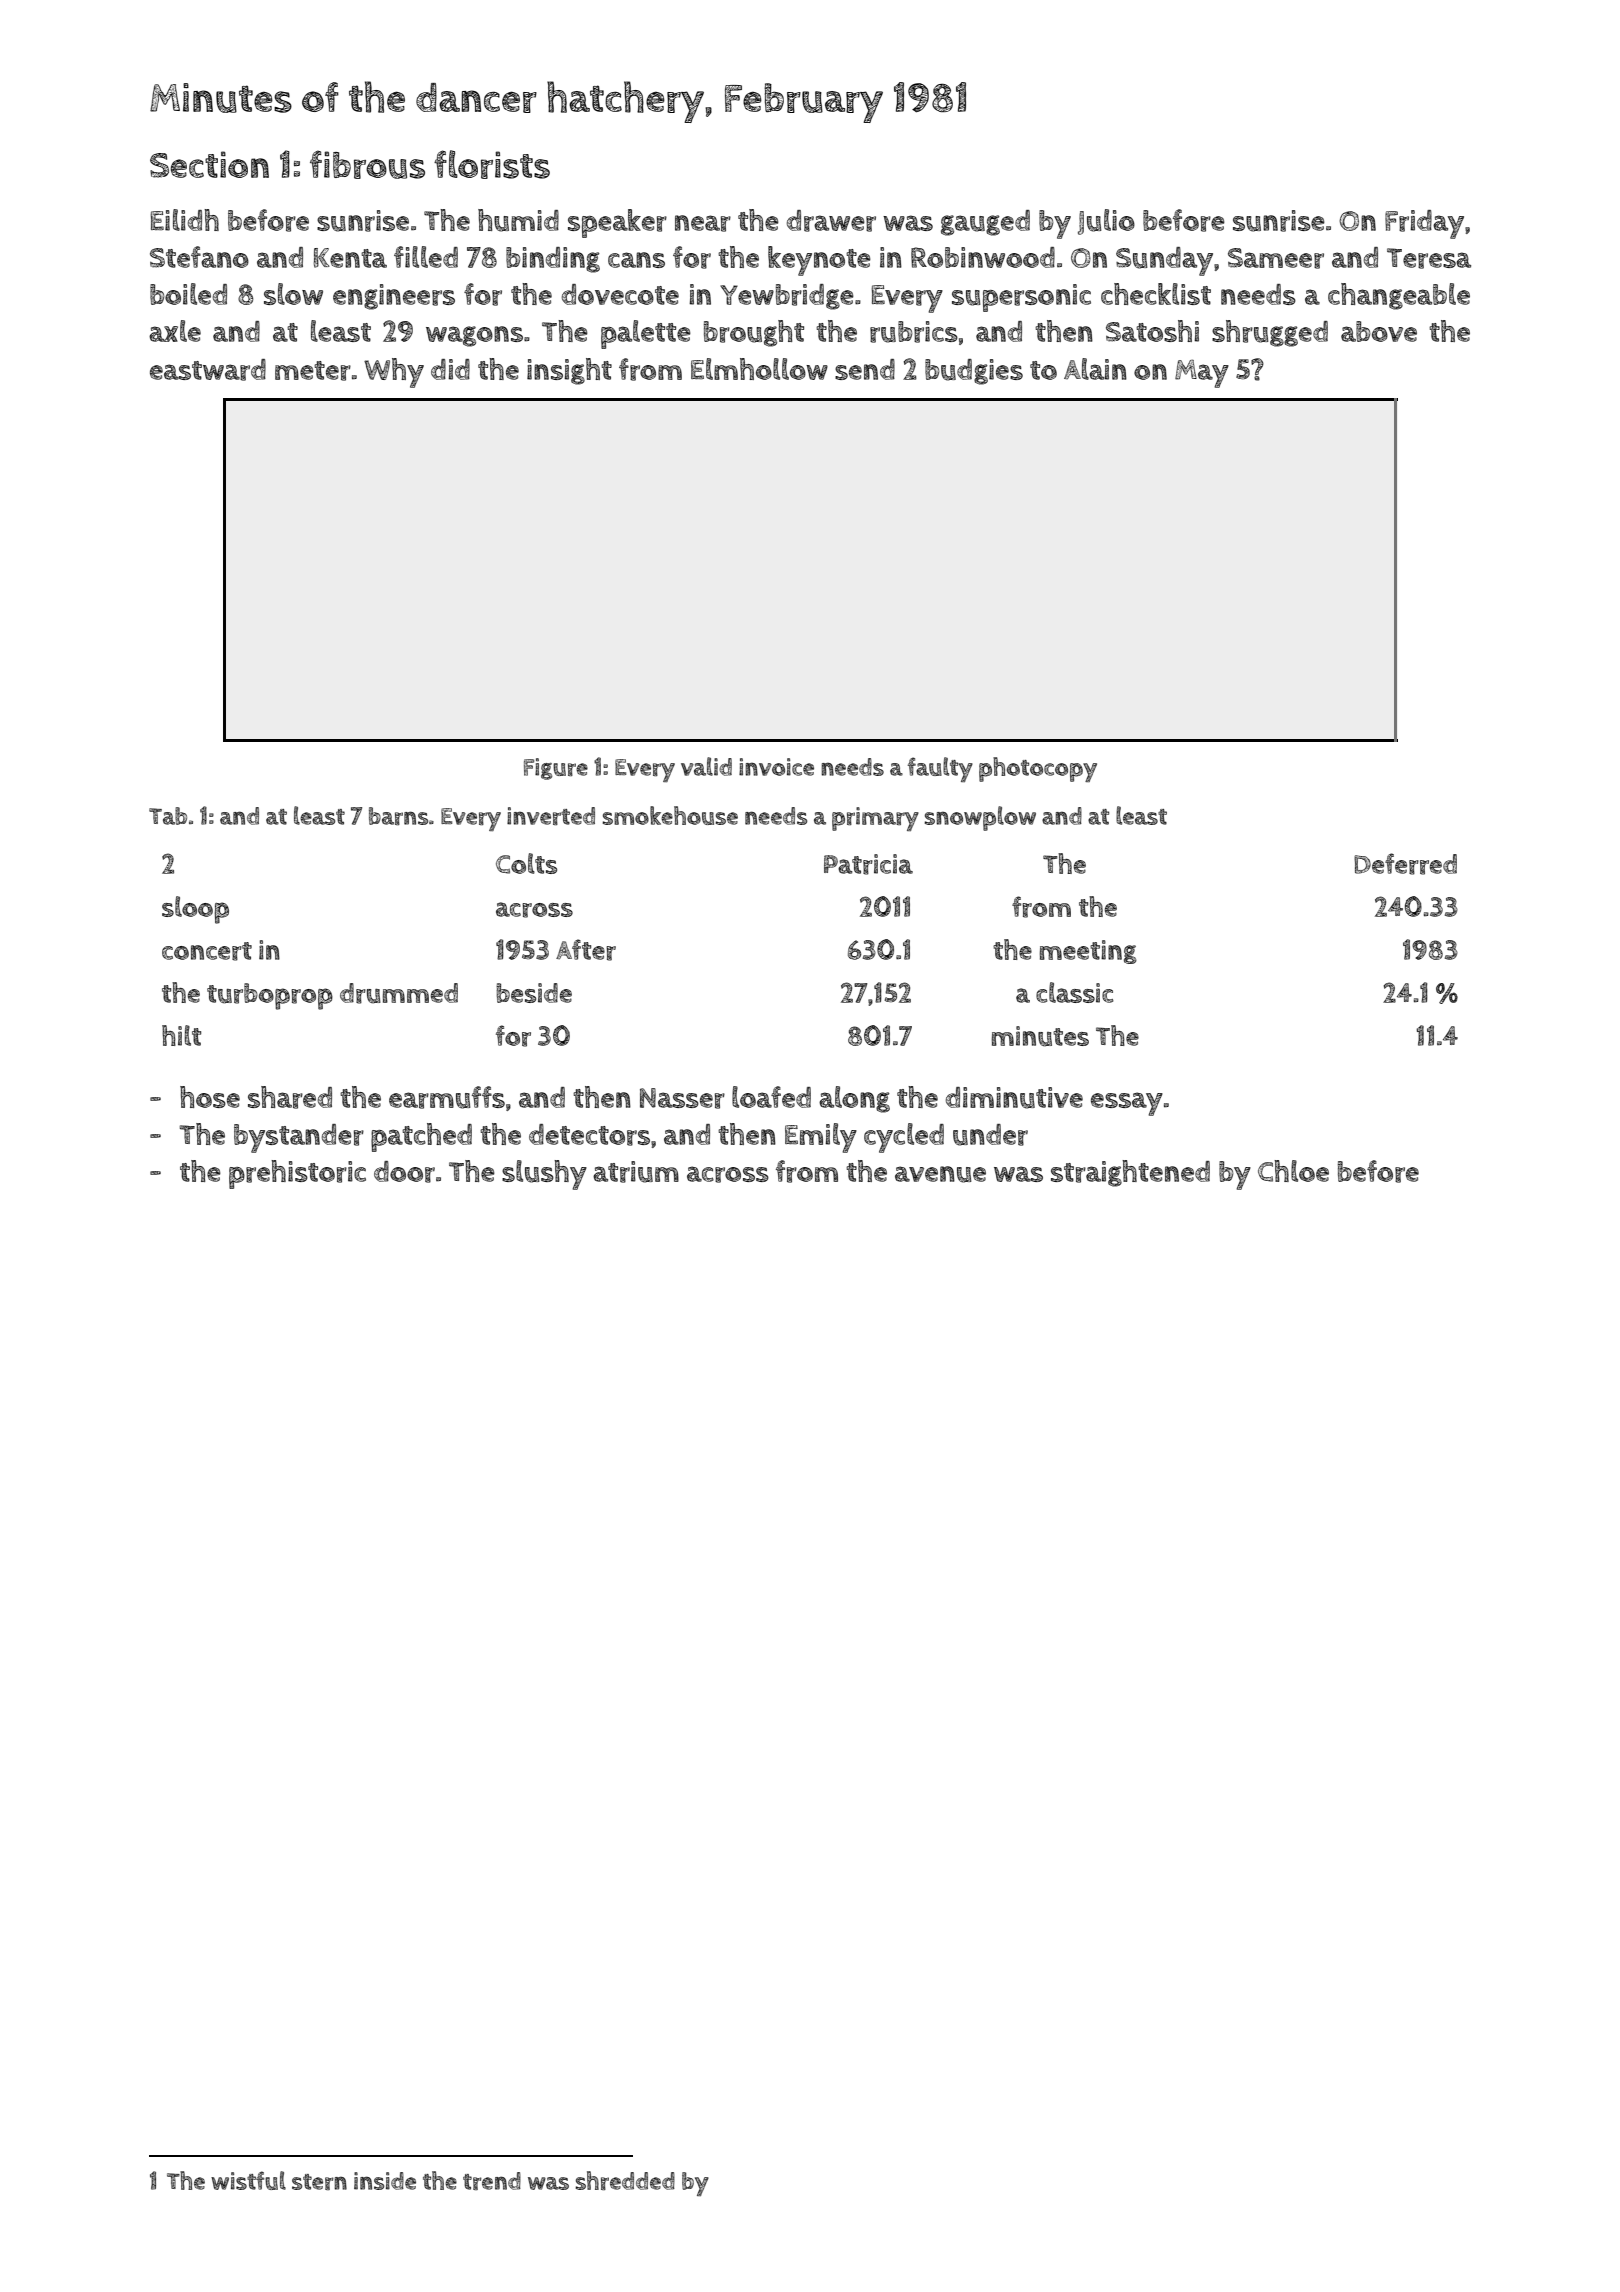  I want to click on straightened, so click(1130, 1173).
